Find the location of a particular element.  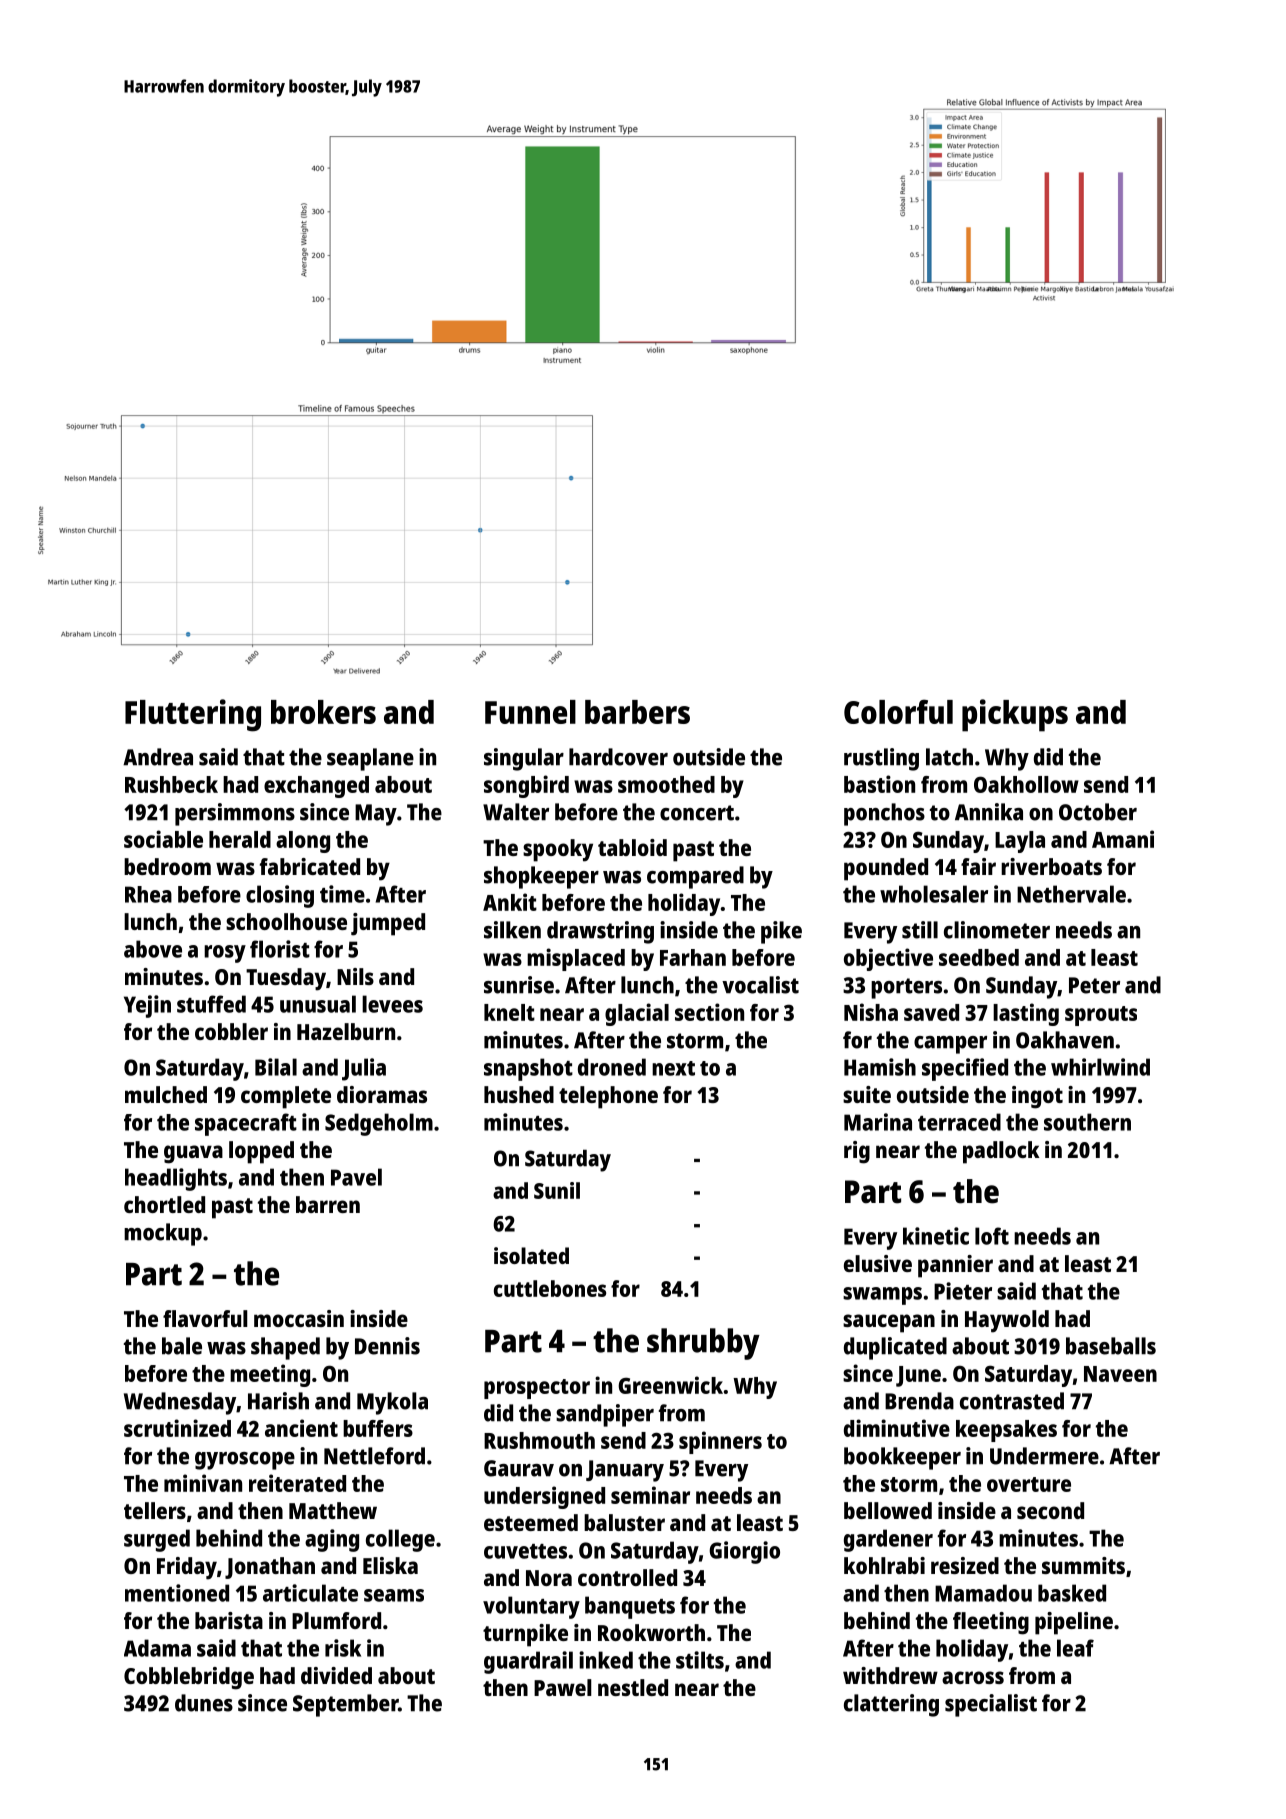

Rushbeck is located at coordinates (171, 784).
